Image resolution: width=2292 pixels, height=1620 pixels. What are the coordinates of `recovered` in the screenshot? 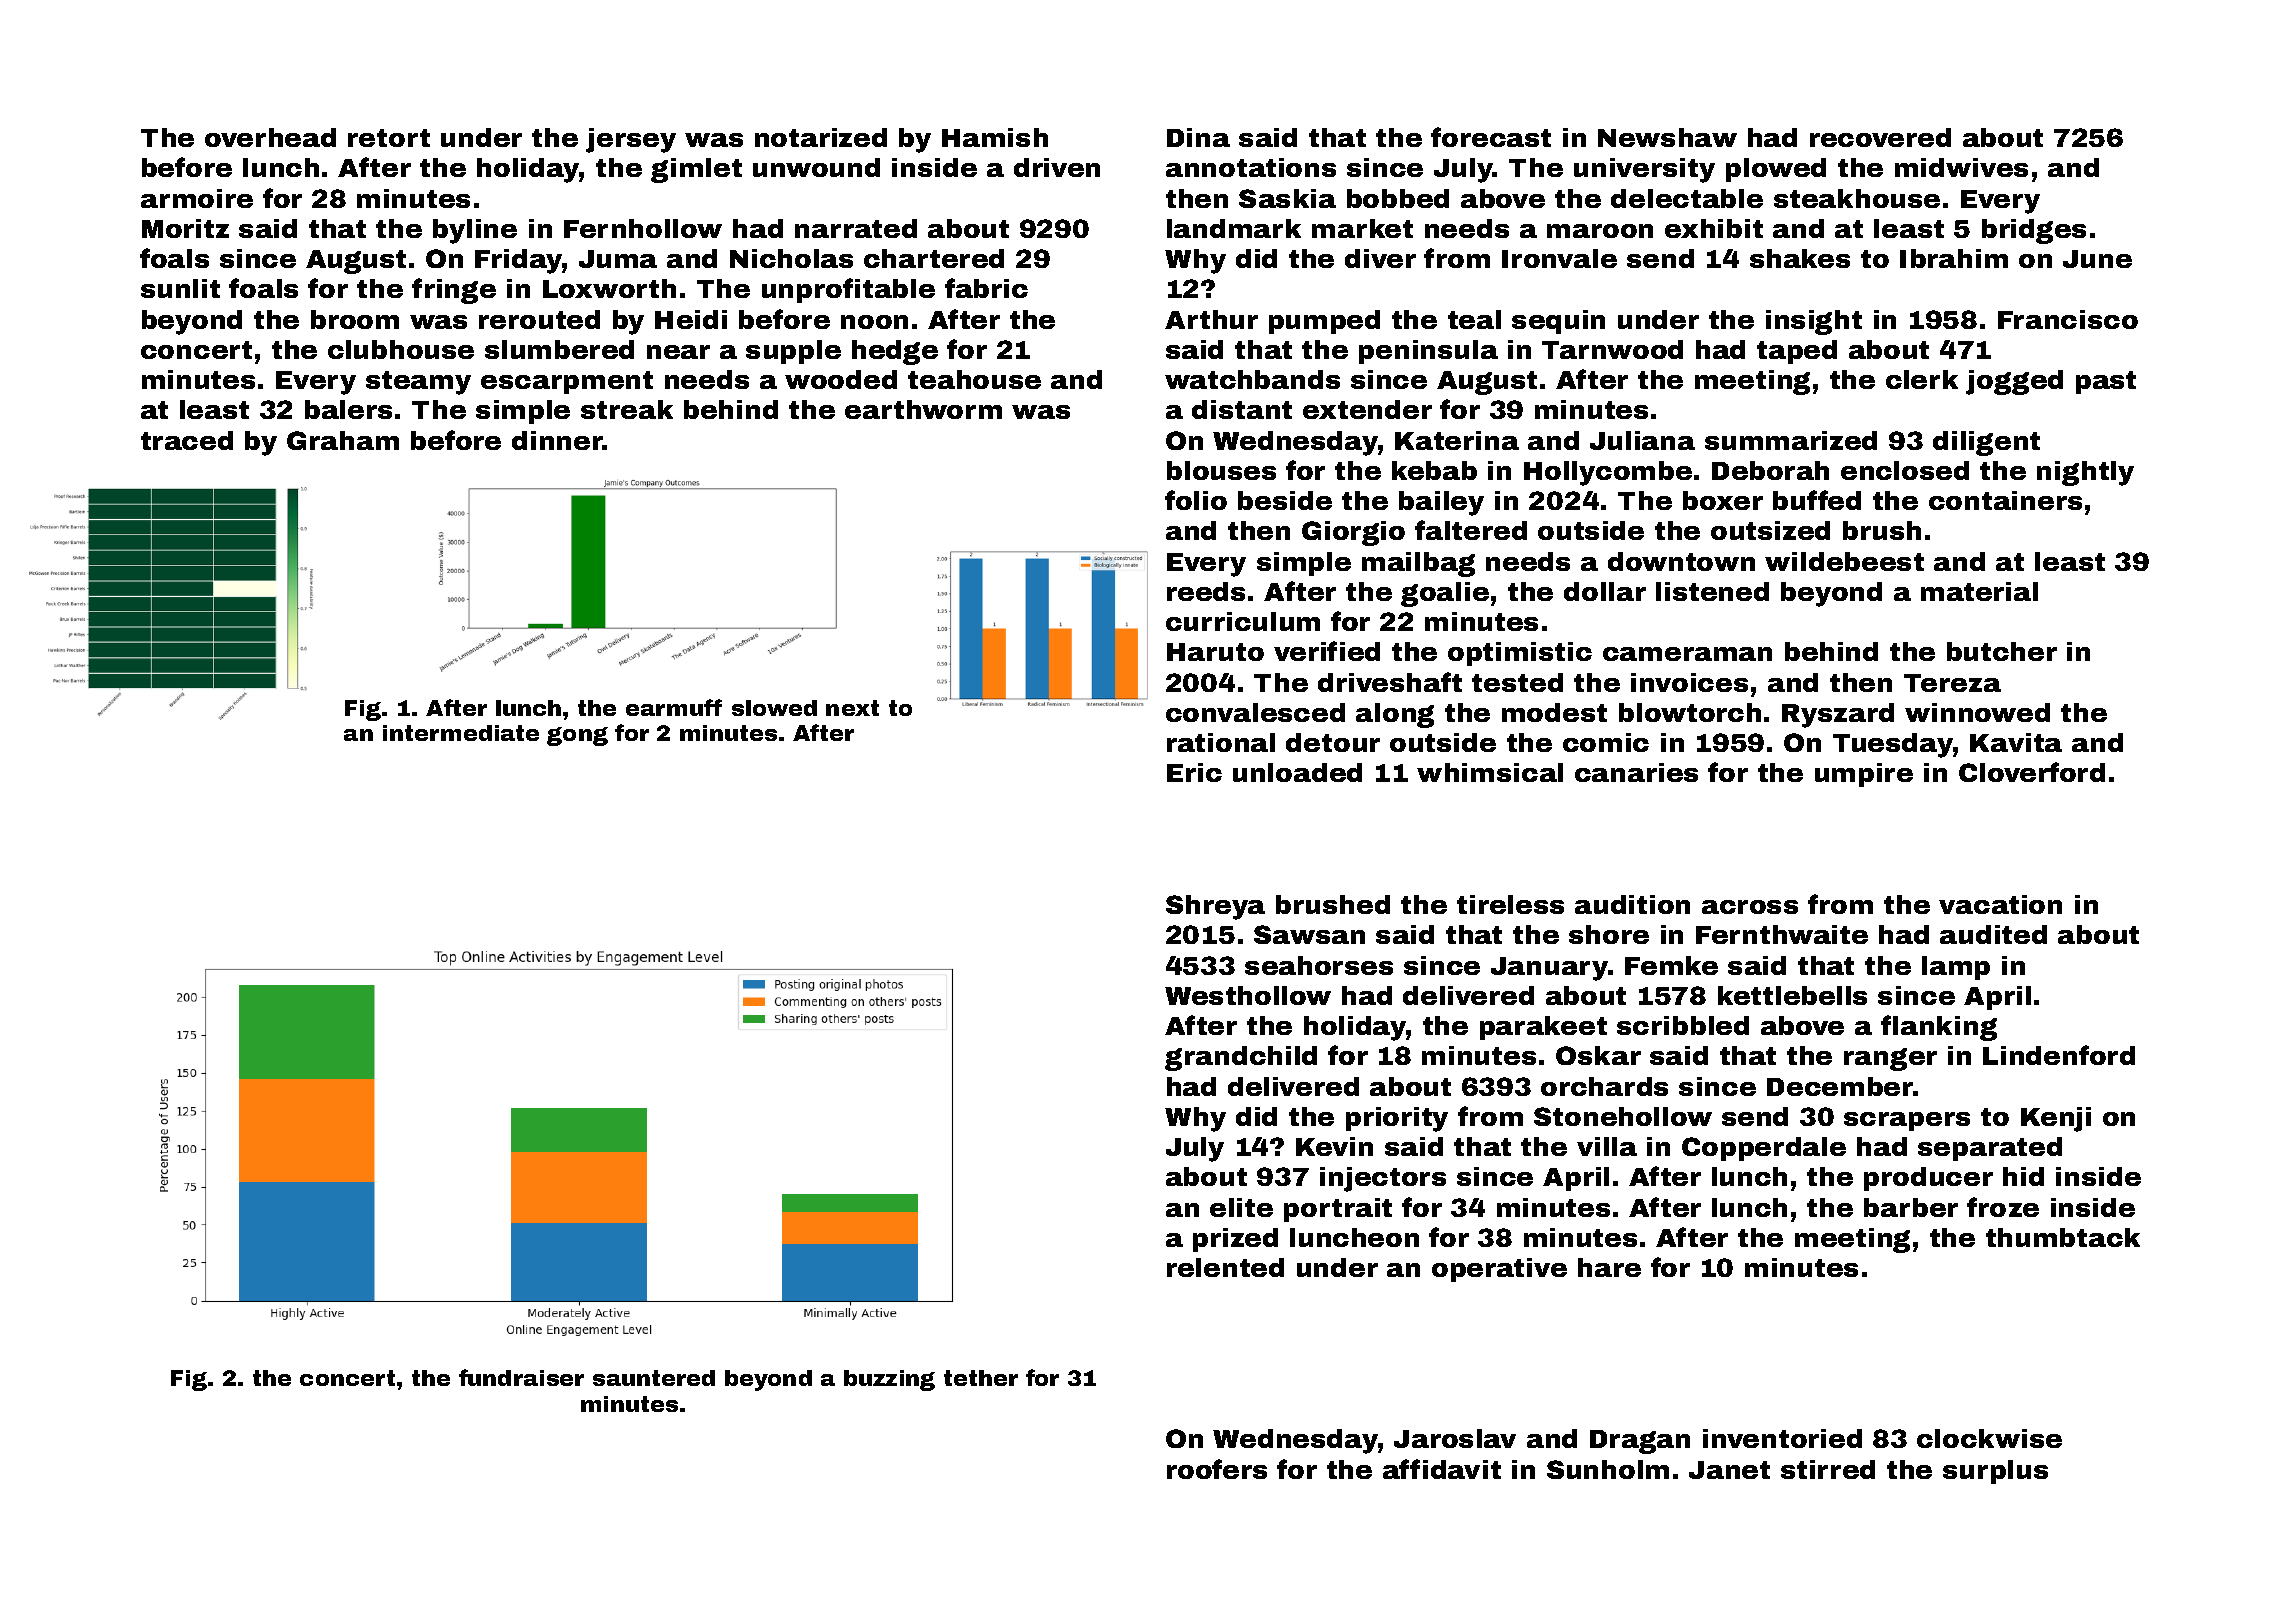 It's located at (1880, 137).
